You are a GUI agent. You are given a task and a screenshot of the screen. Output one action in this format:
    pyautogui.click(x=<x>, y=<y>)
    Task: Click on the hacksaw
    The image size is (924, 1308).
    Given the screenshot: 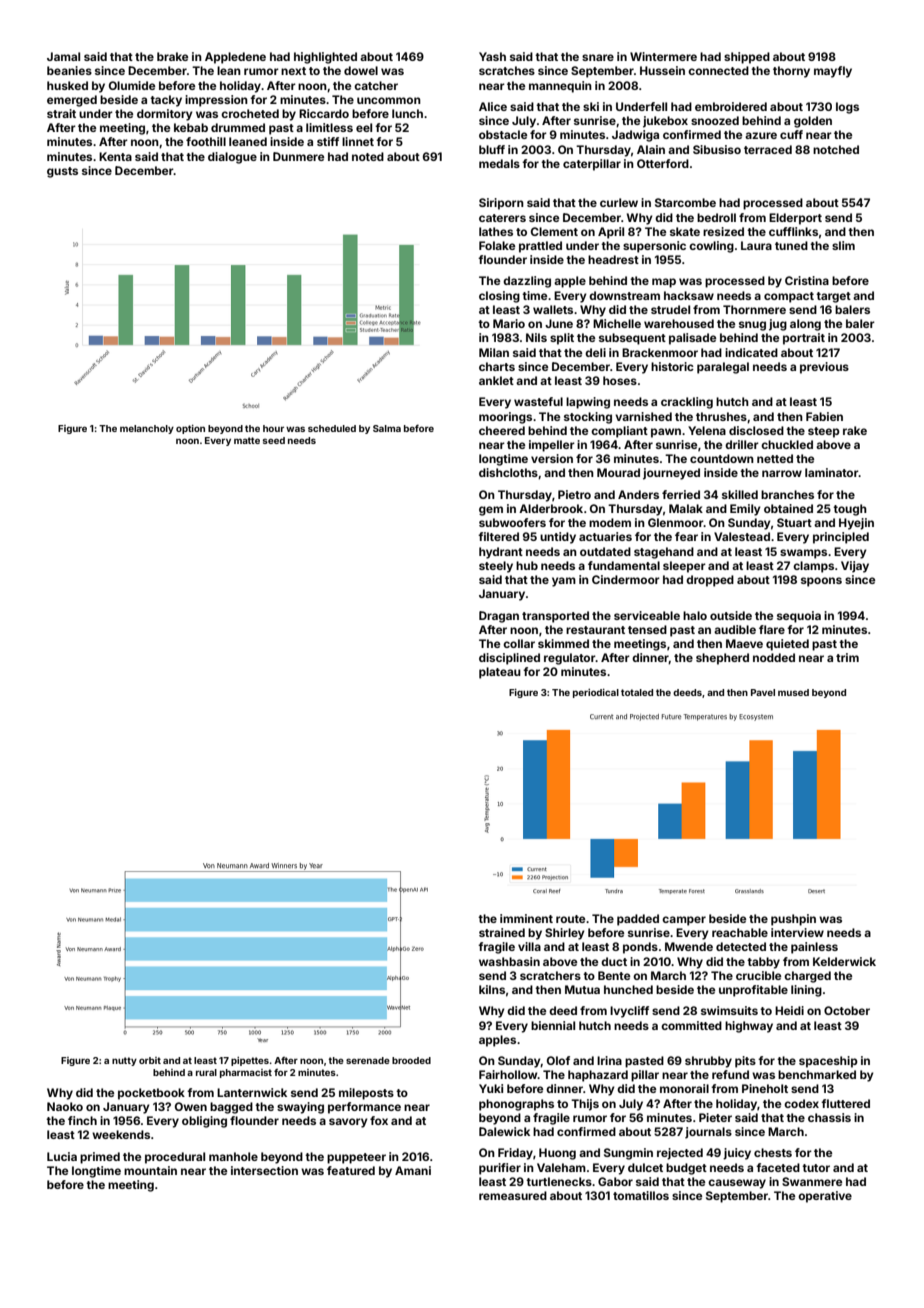 What is the action you would take?
    pyautogui.click(x=689, y=295)
